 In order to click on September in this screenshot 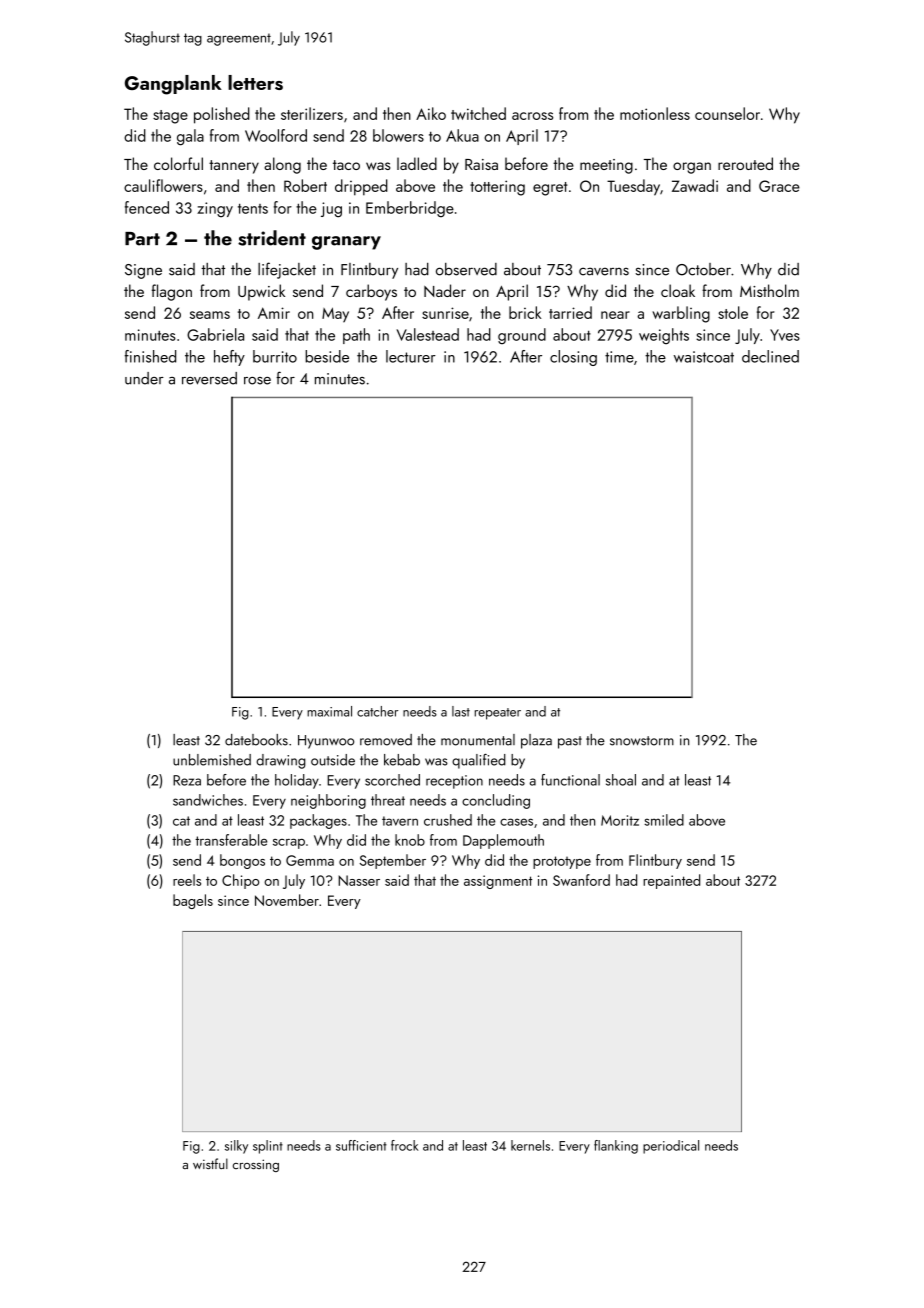, I will do `click(393, 861)`.
